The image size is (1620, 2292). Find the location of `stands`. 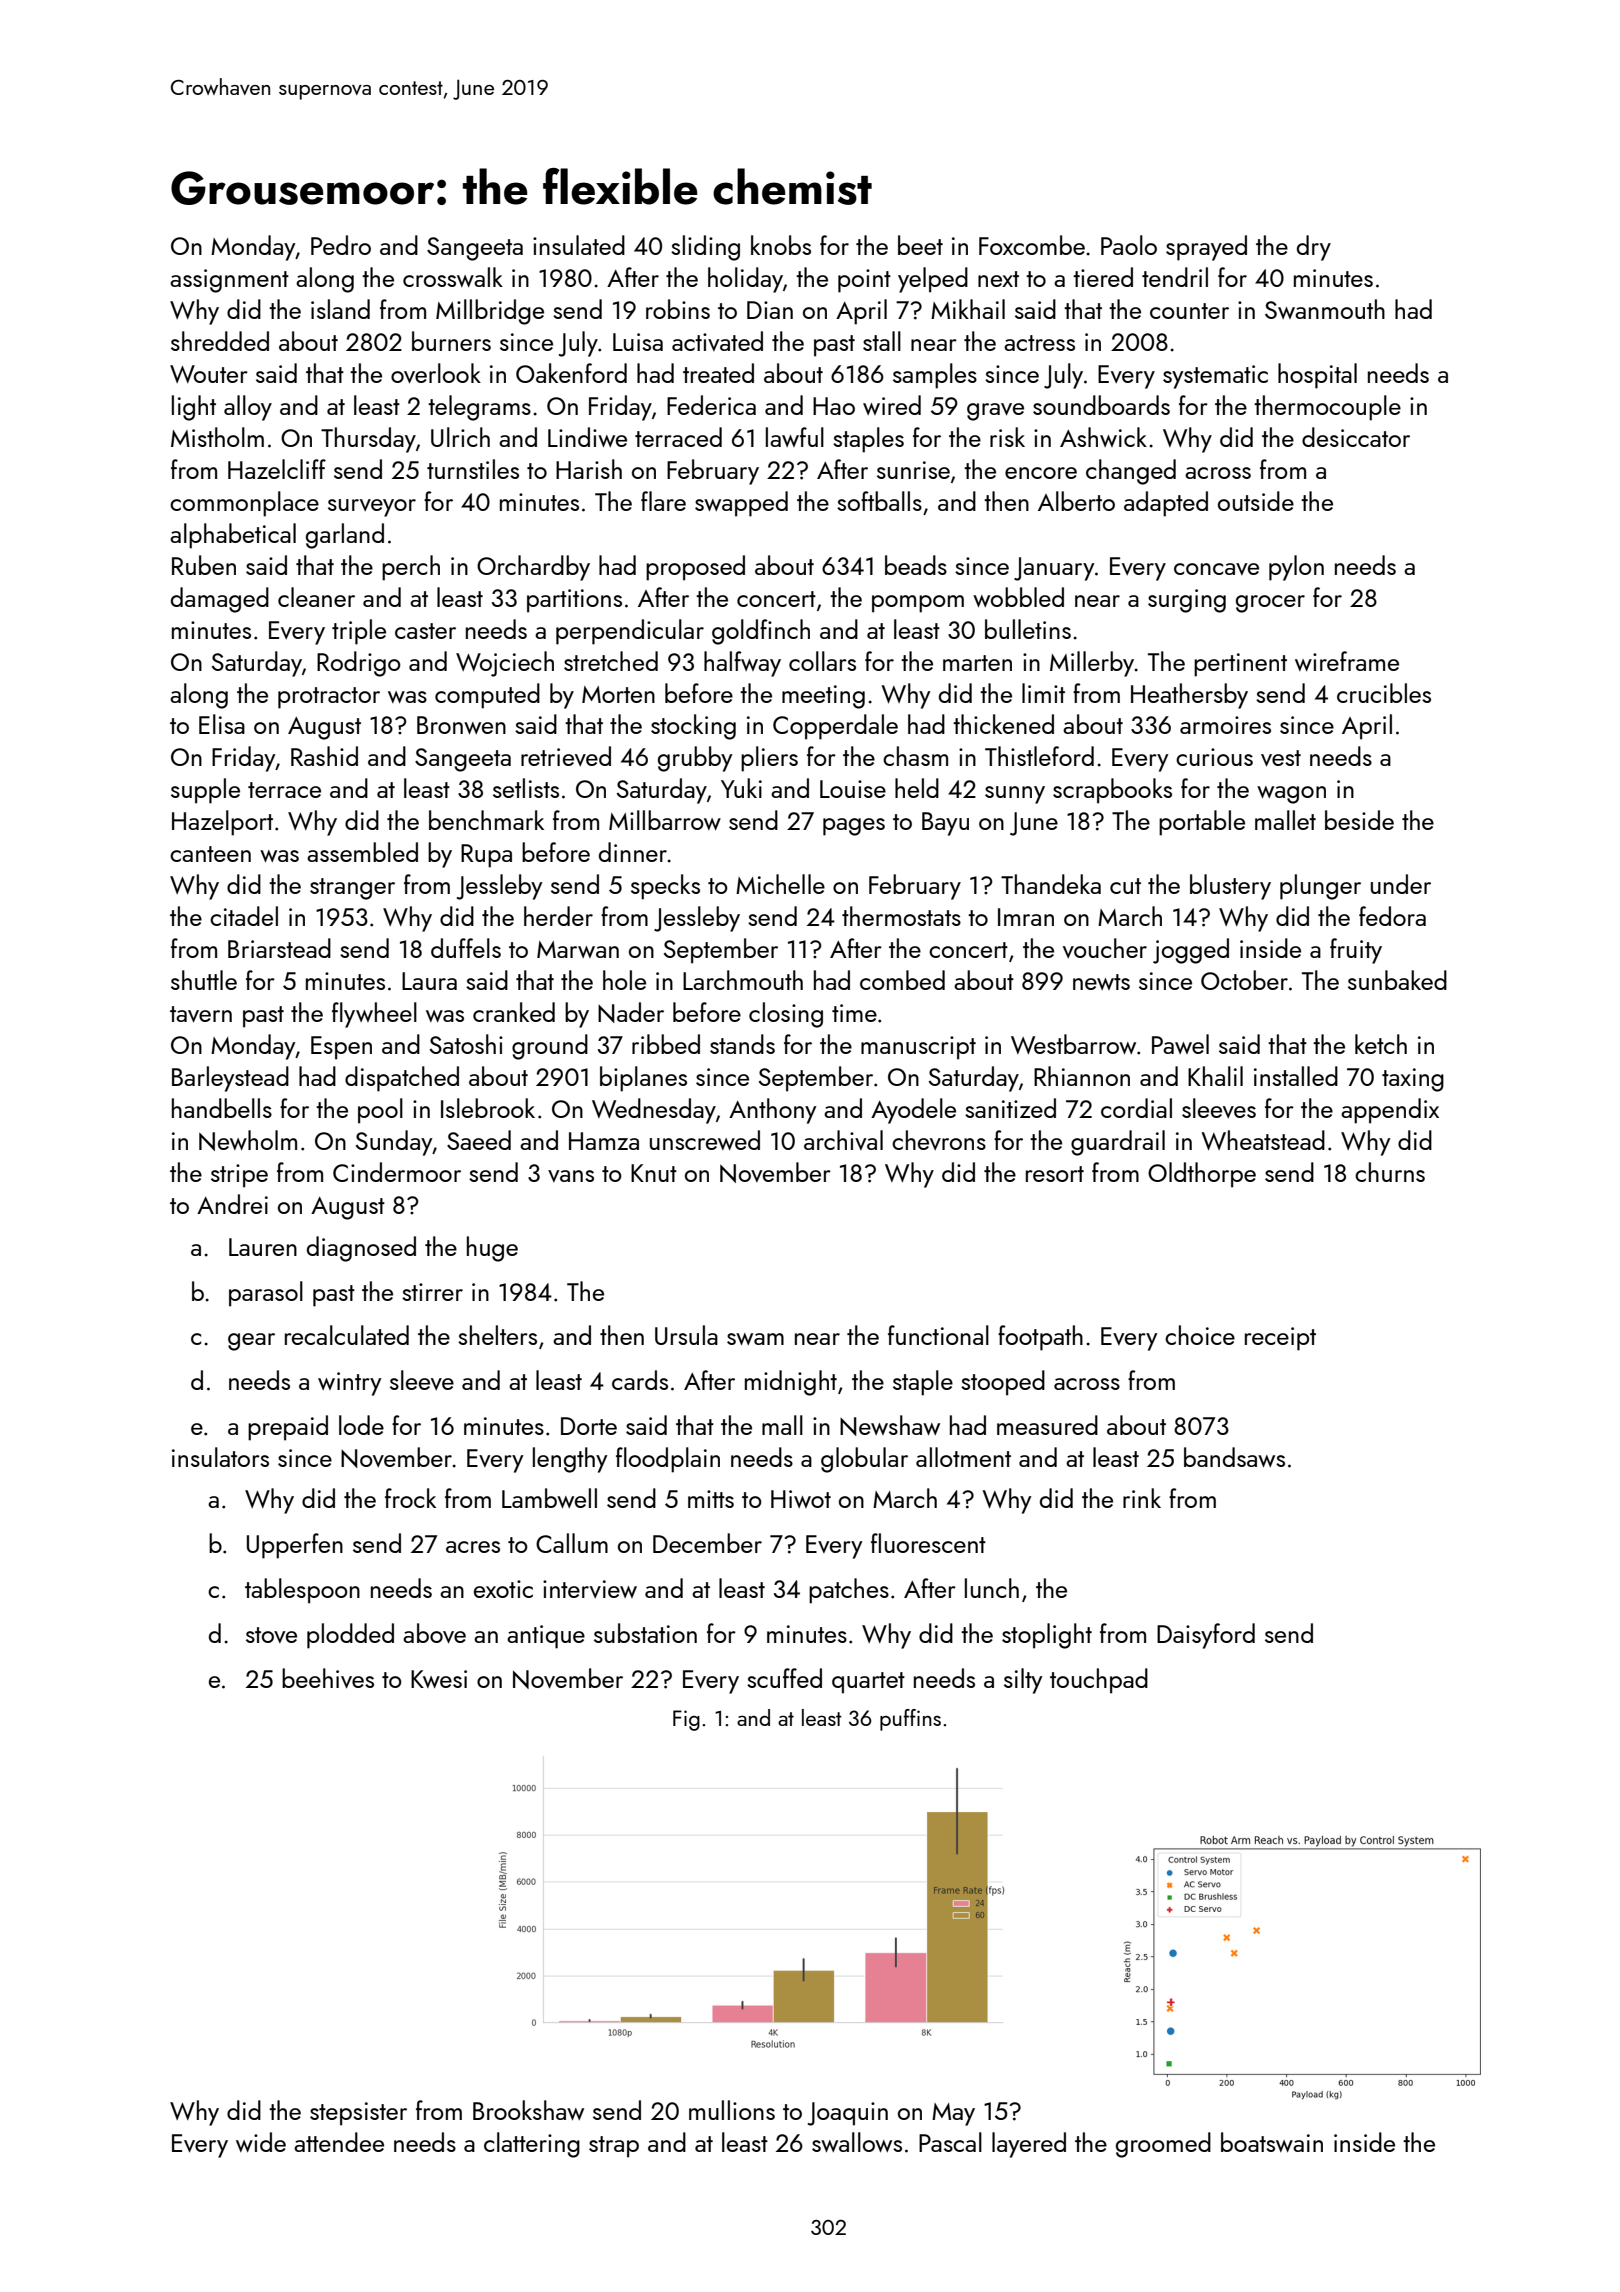

stands is located at coordinates (742, 1044).
